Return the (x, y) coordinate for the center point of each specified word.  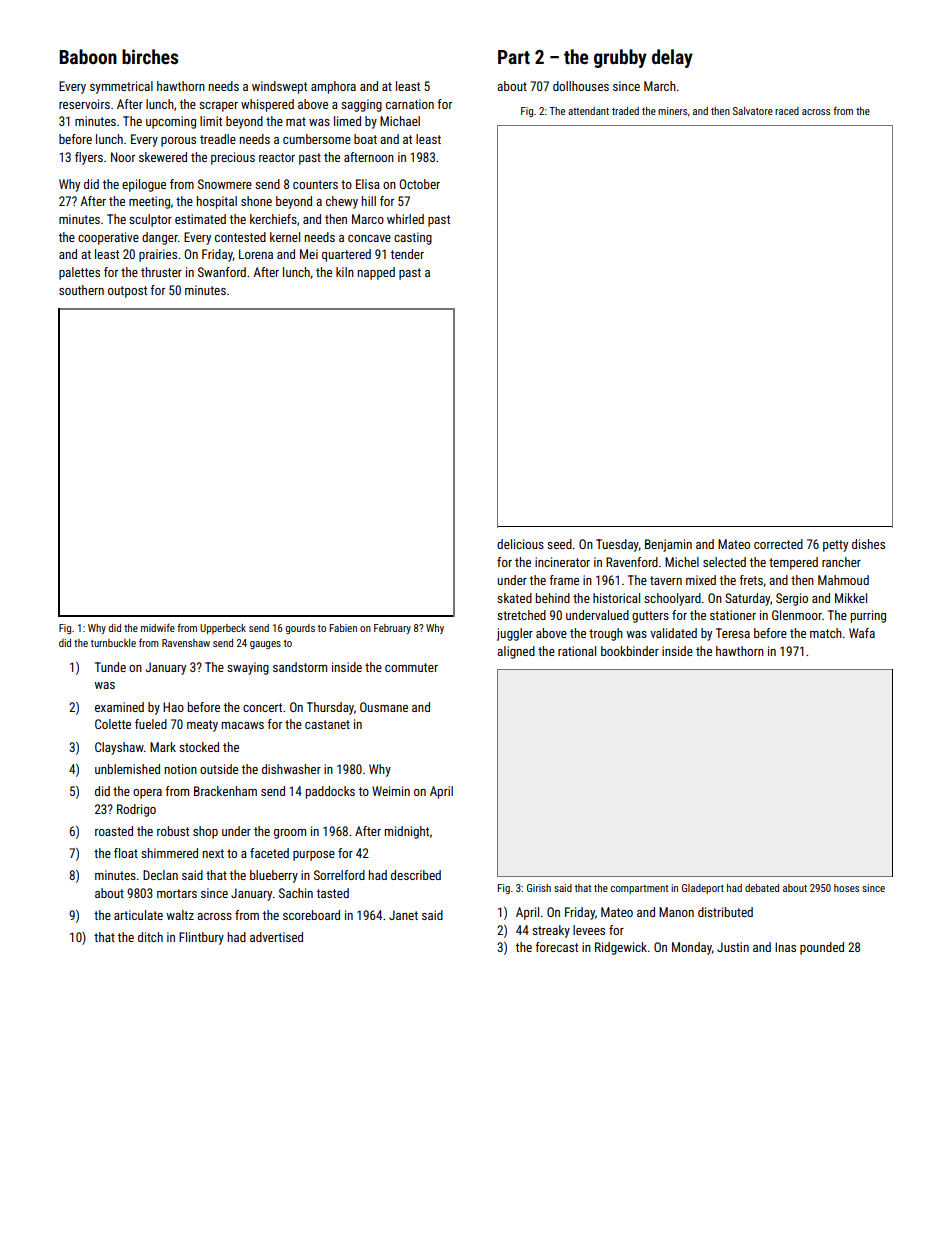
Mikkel (851, 598)
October (419, 184)
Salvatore (753, 111)
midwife (158, 628)
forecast (556, 947)
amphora (333, 87)
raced (787, 111)
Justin (733, 947)
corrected (778, 544)
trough (606, 634)
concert (262, 707)
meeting (149, 202)
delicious (520, 544)
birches (150, 56)
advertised (276, 937)
